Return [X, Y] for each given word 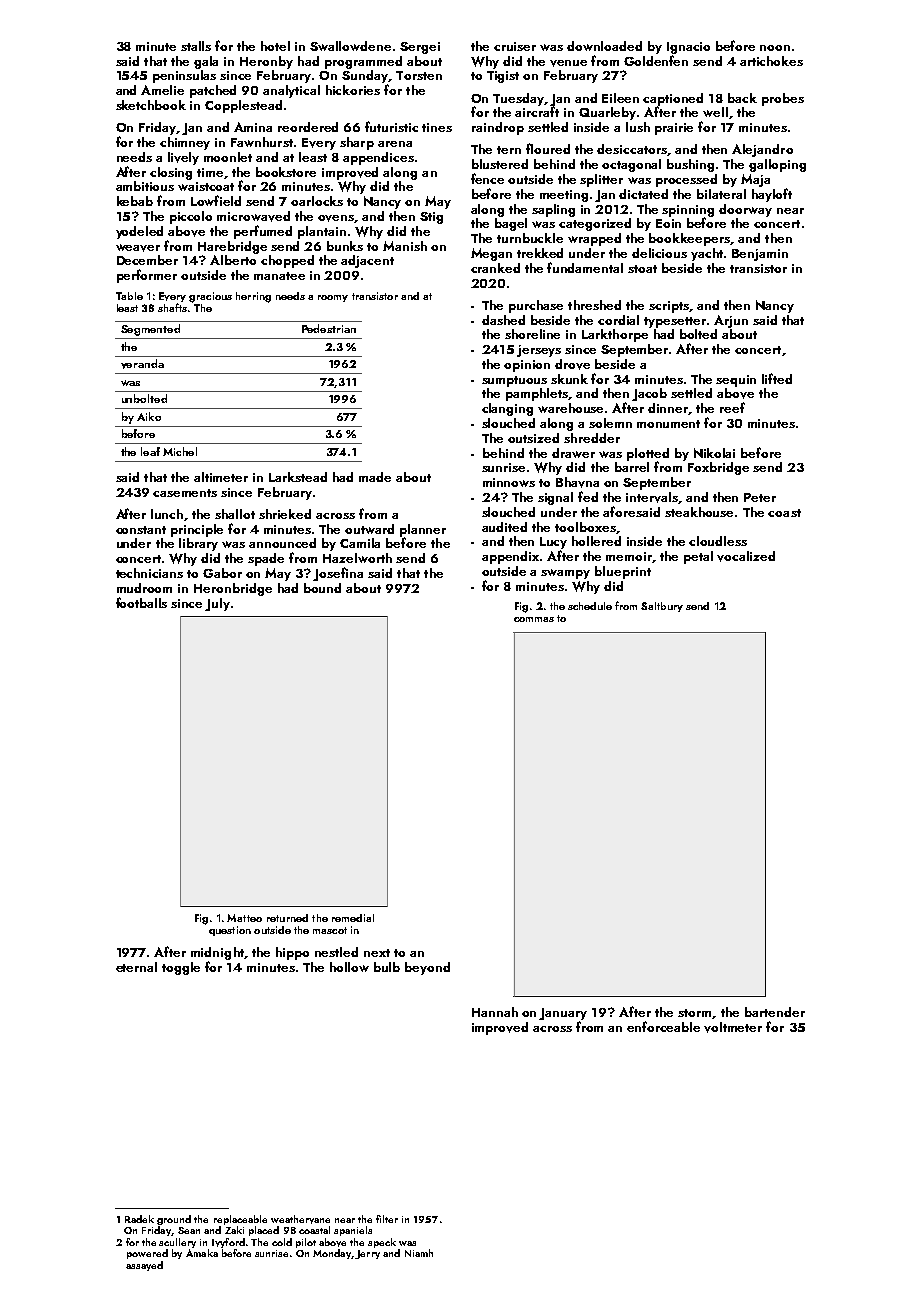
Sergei [420, 48]
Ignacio [688, 48]
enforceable [663, 1026]
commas [534, 619]
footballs [141, 602]
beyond [427, 968]
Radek [139, 1219]
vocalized [746, 556]
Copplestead [243, 106]
